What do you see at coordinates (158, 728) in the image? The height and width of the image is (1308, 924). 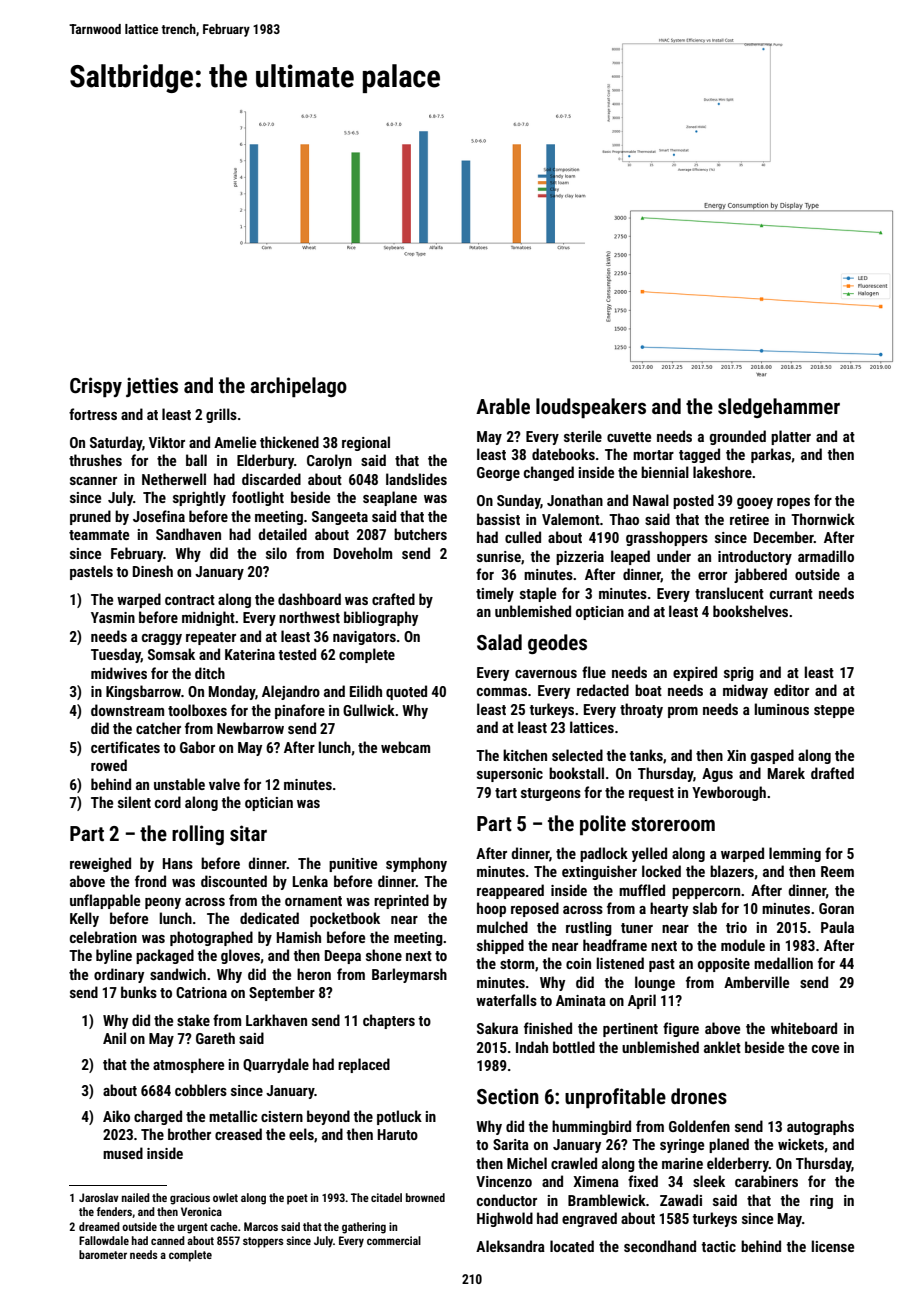 I see `catcher` at bounding box center [158, 728].
